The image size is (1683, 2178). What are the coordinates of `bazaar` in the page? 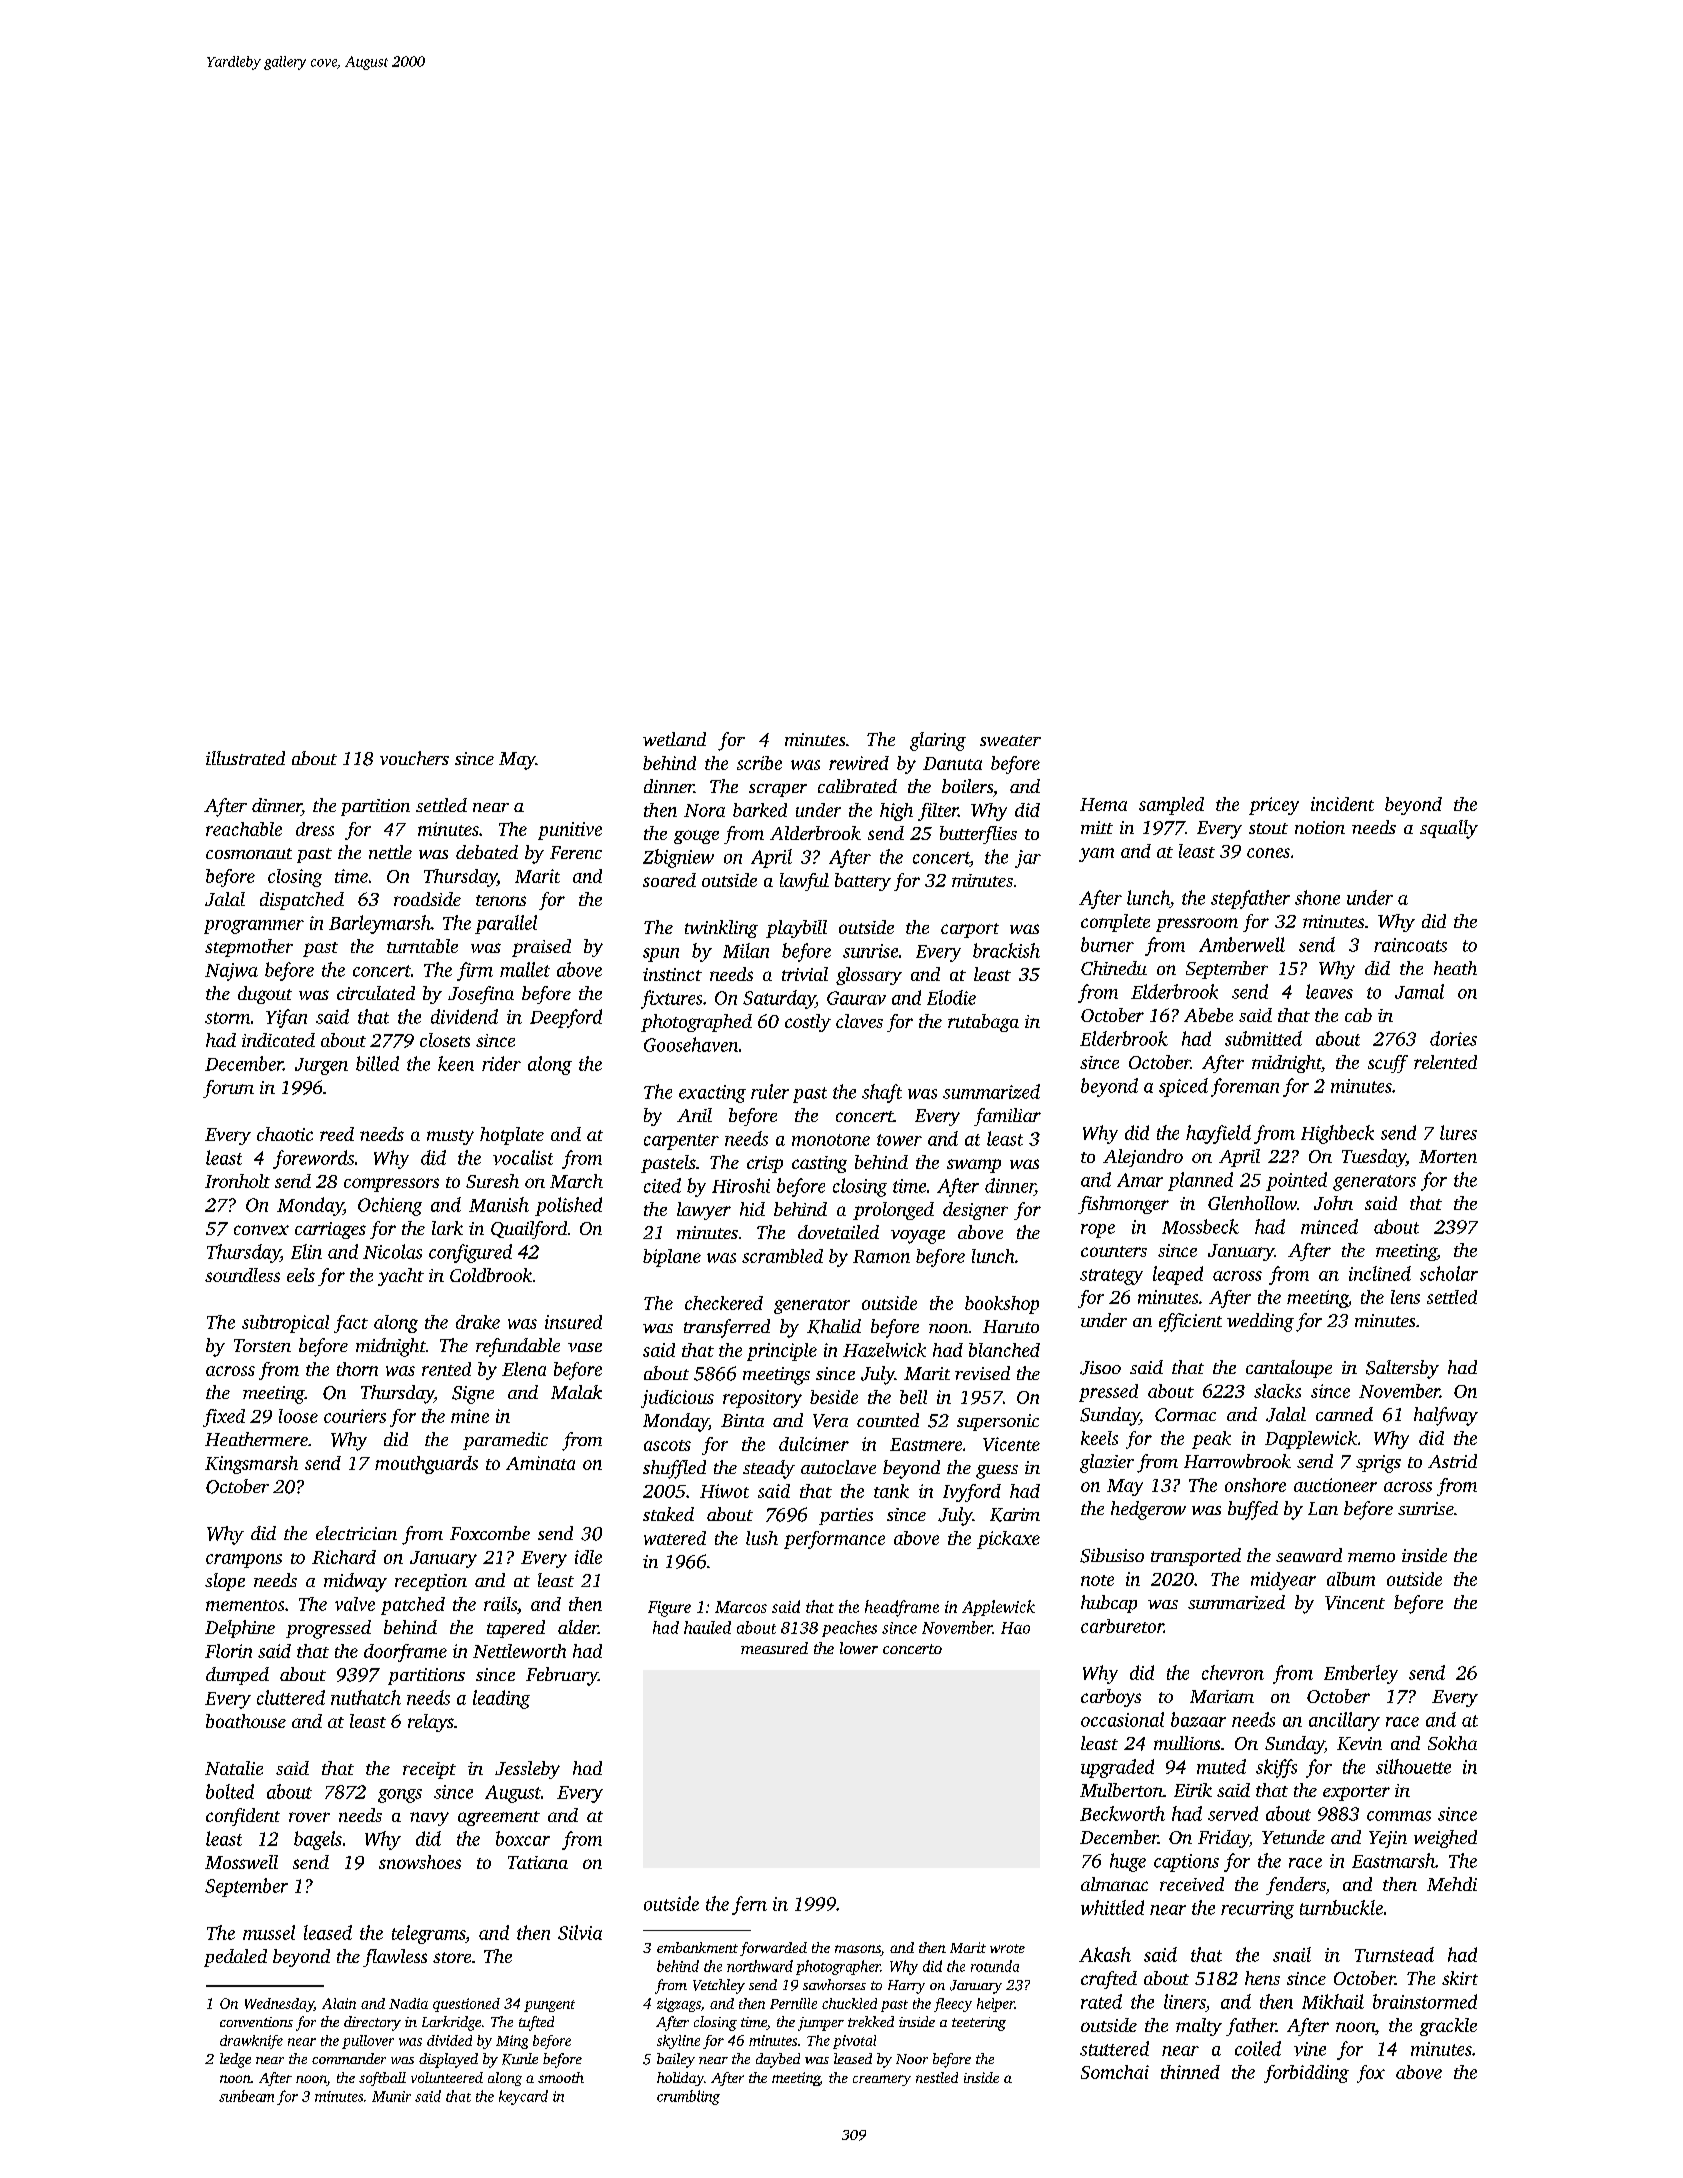 It's located at (1198, 1719).
